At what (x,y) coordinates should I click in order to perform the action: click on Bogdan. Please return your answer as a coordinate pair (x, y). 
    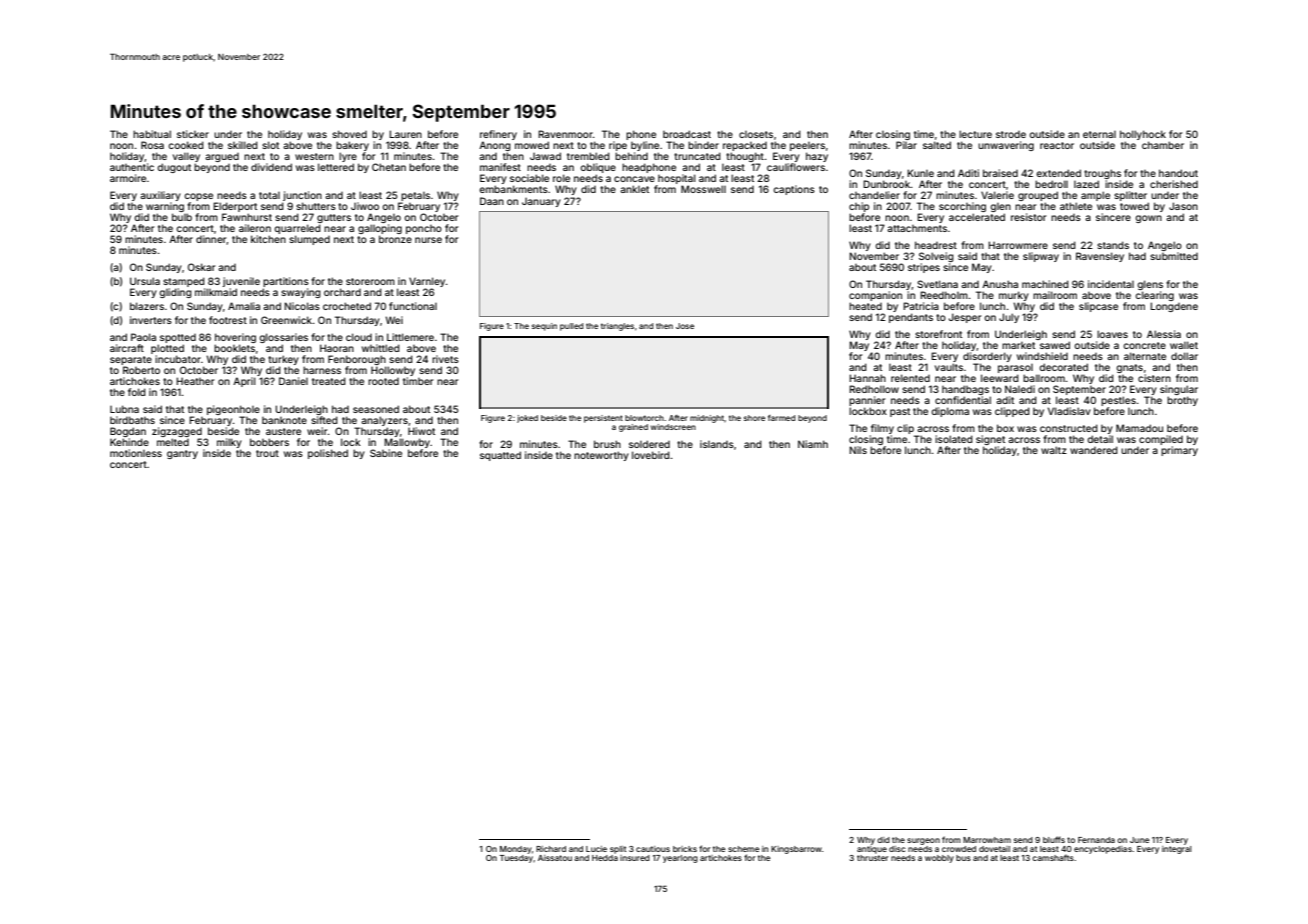
    Looking at the image, I should click on (128, 432).
